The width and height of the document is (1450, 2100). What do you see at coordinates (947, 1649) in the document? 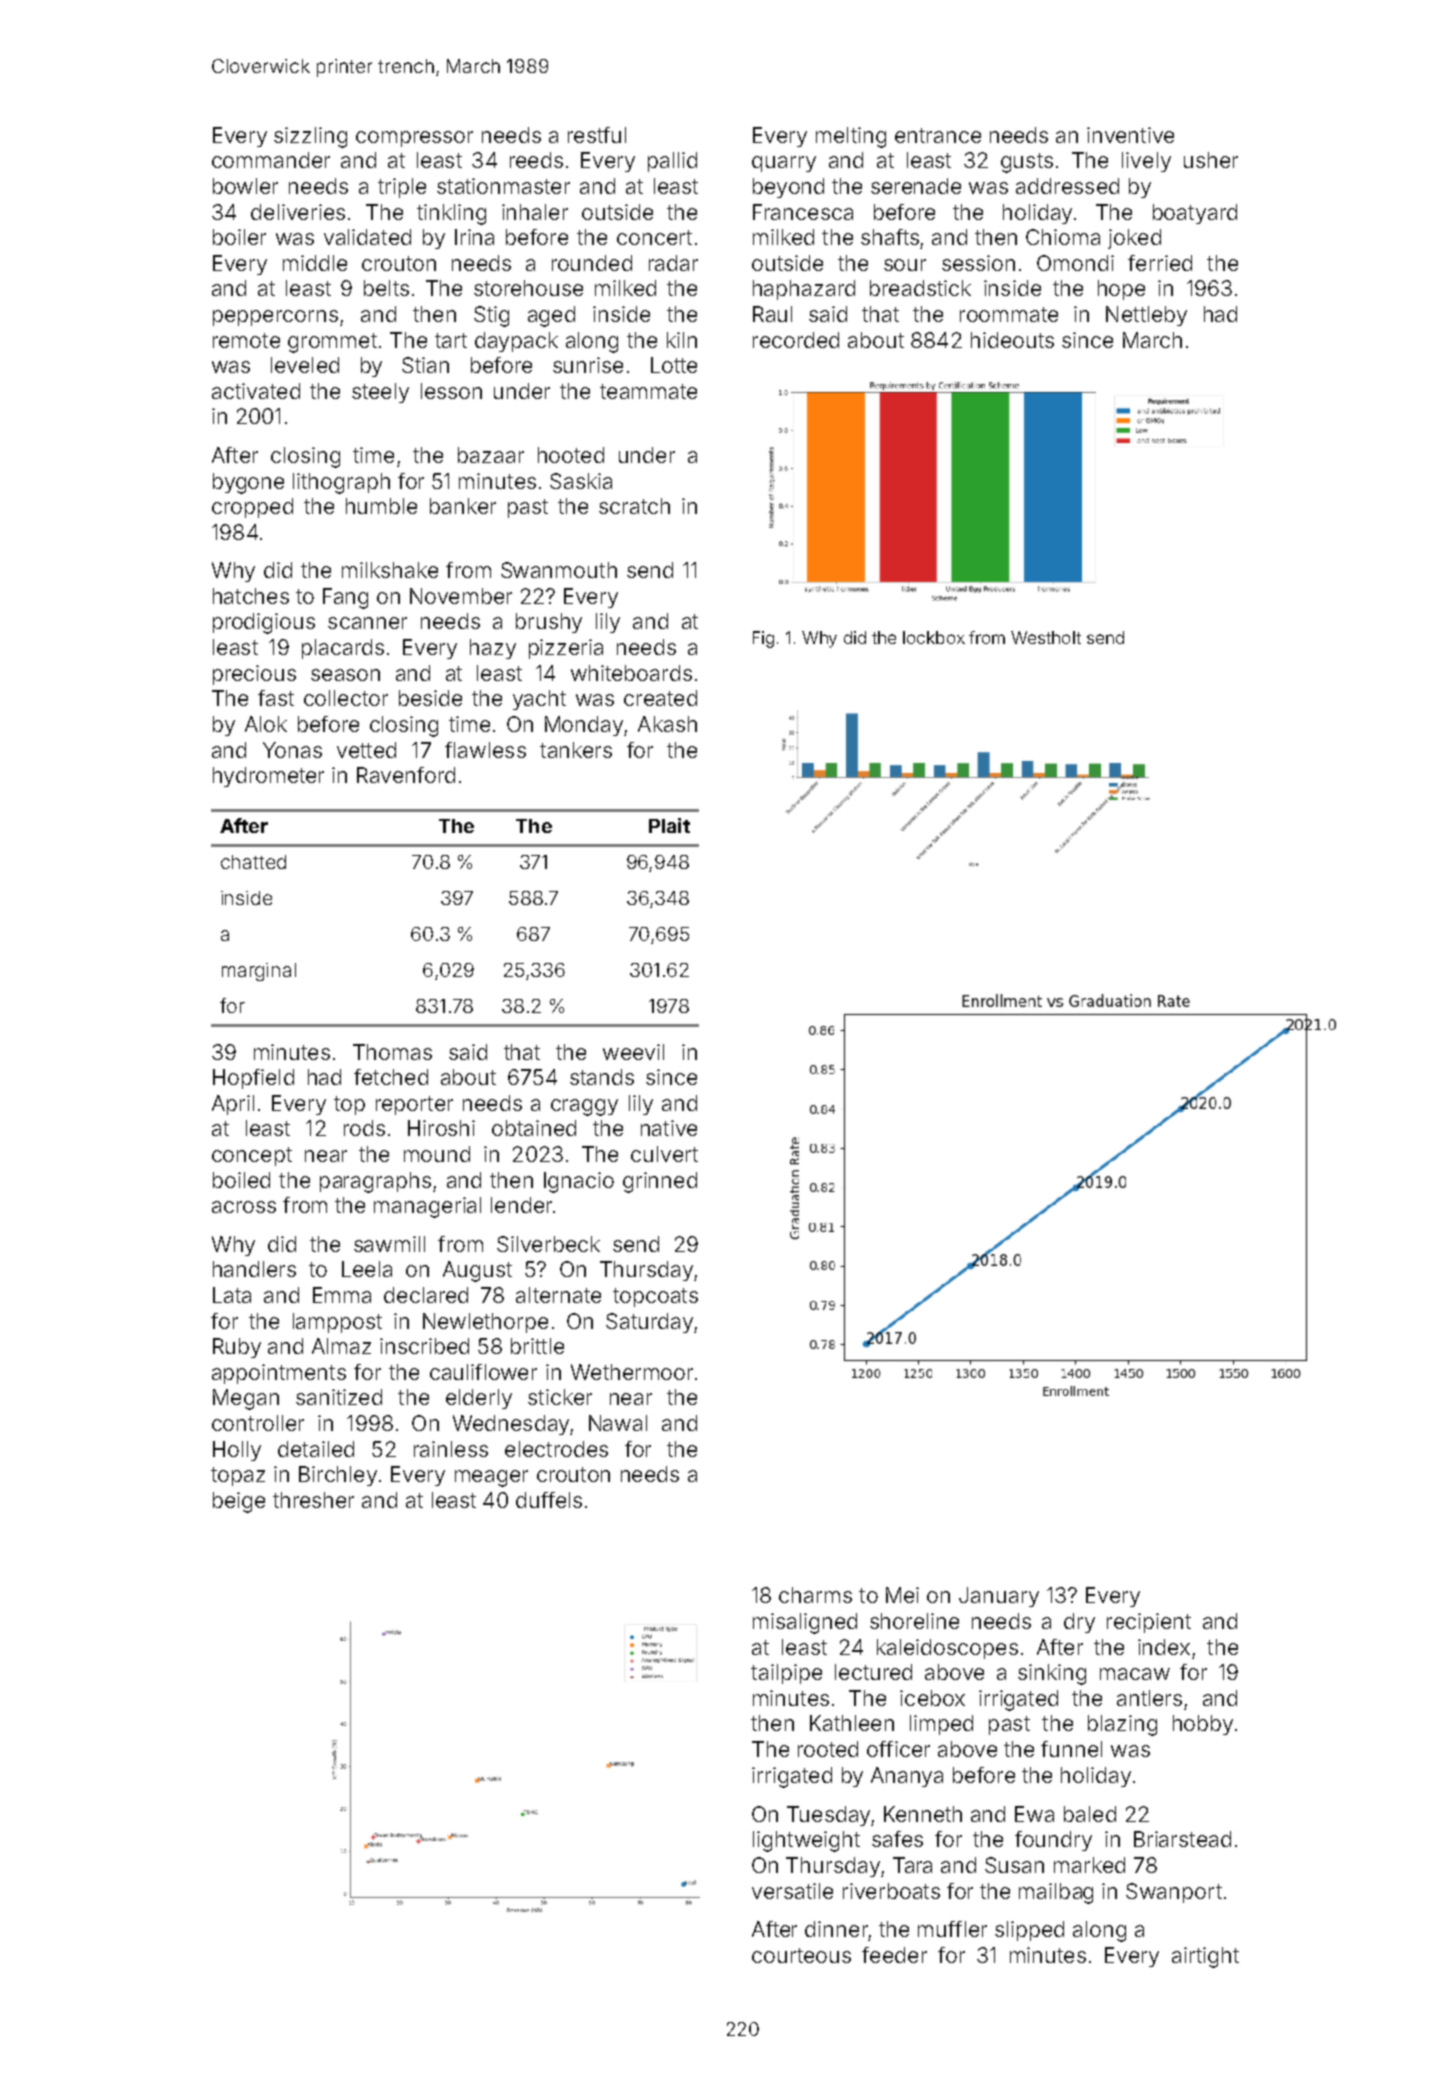
I see `kaleidoscopes` at bounding box center [947, 1649].
